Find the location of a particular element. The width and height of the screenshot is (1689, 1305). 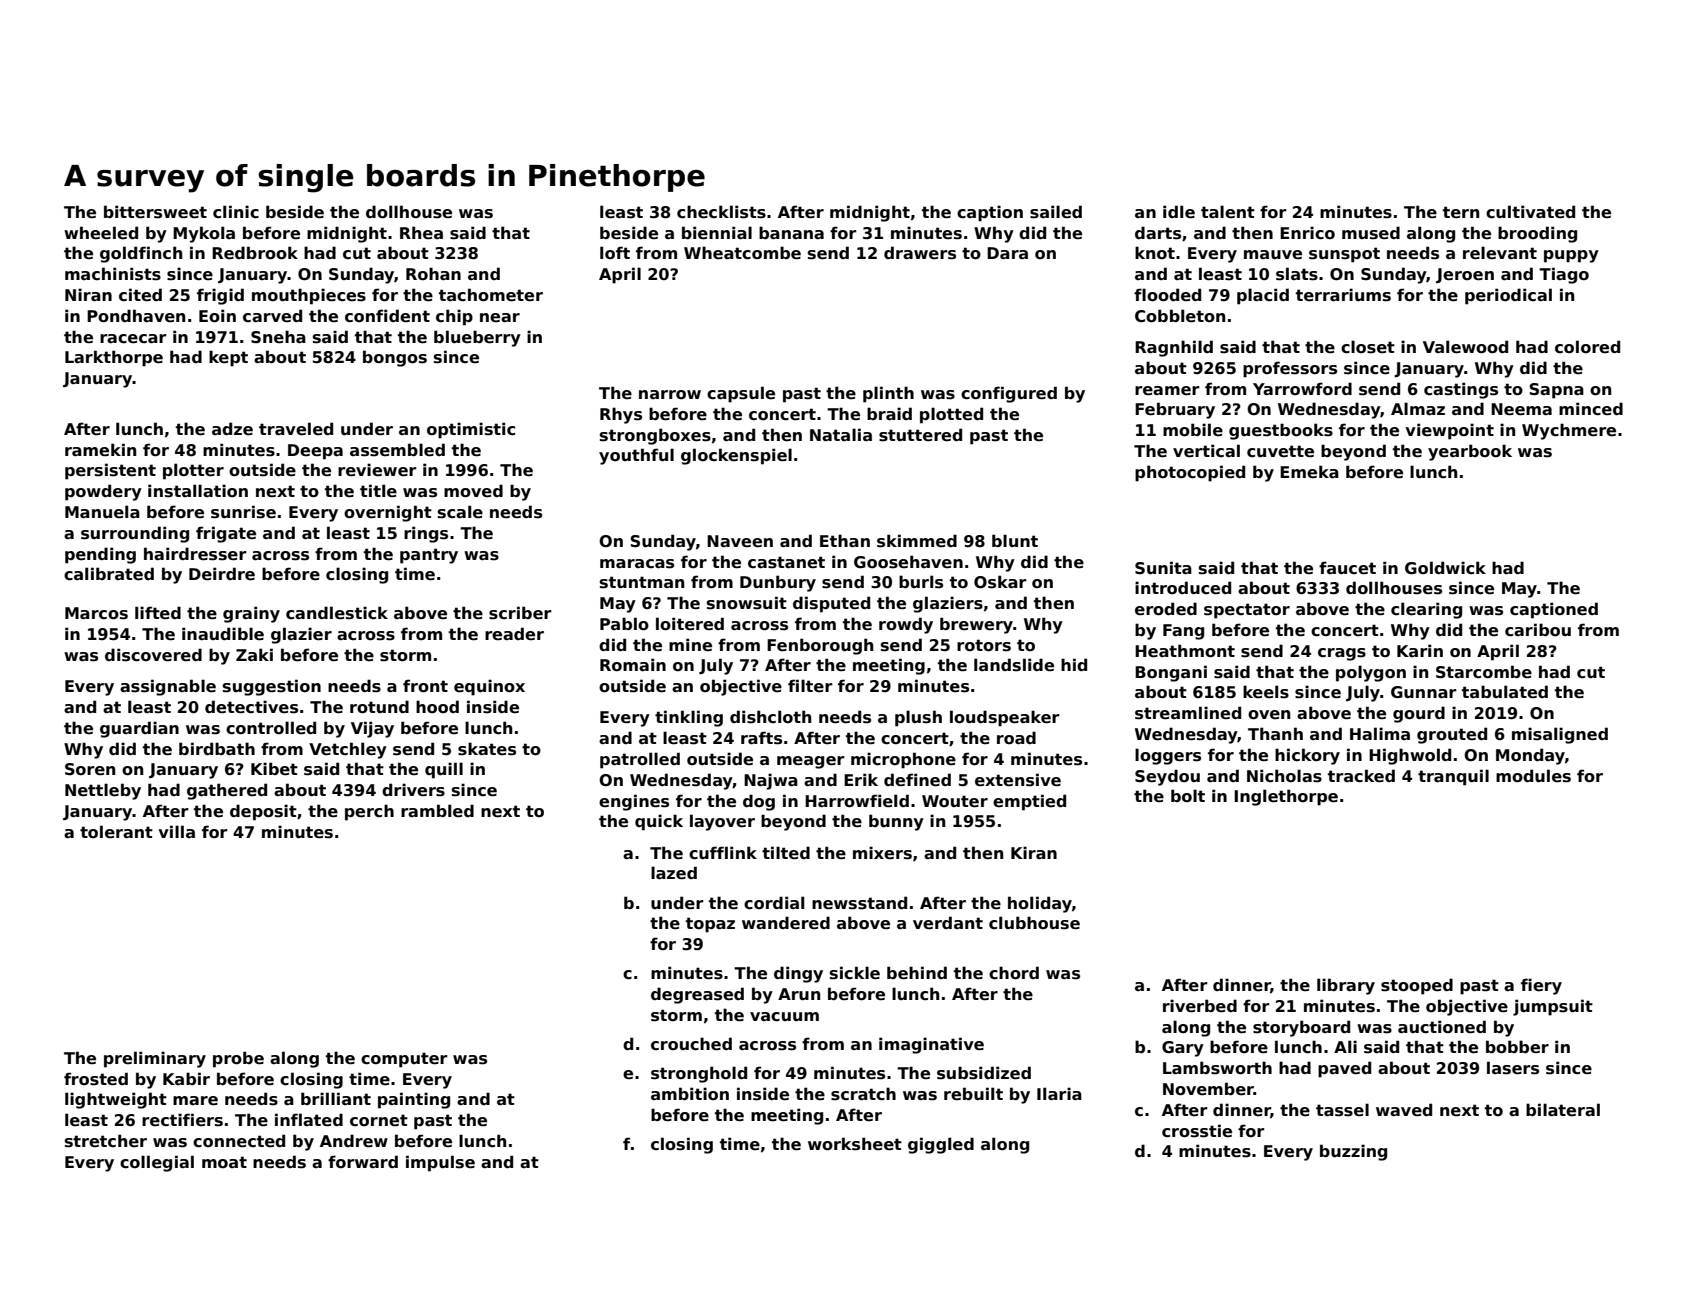

buzzing is located at coordinates (1353, 1152).
